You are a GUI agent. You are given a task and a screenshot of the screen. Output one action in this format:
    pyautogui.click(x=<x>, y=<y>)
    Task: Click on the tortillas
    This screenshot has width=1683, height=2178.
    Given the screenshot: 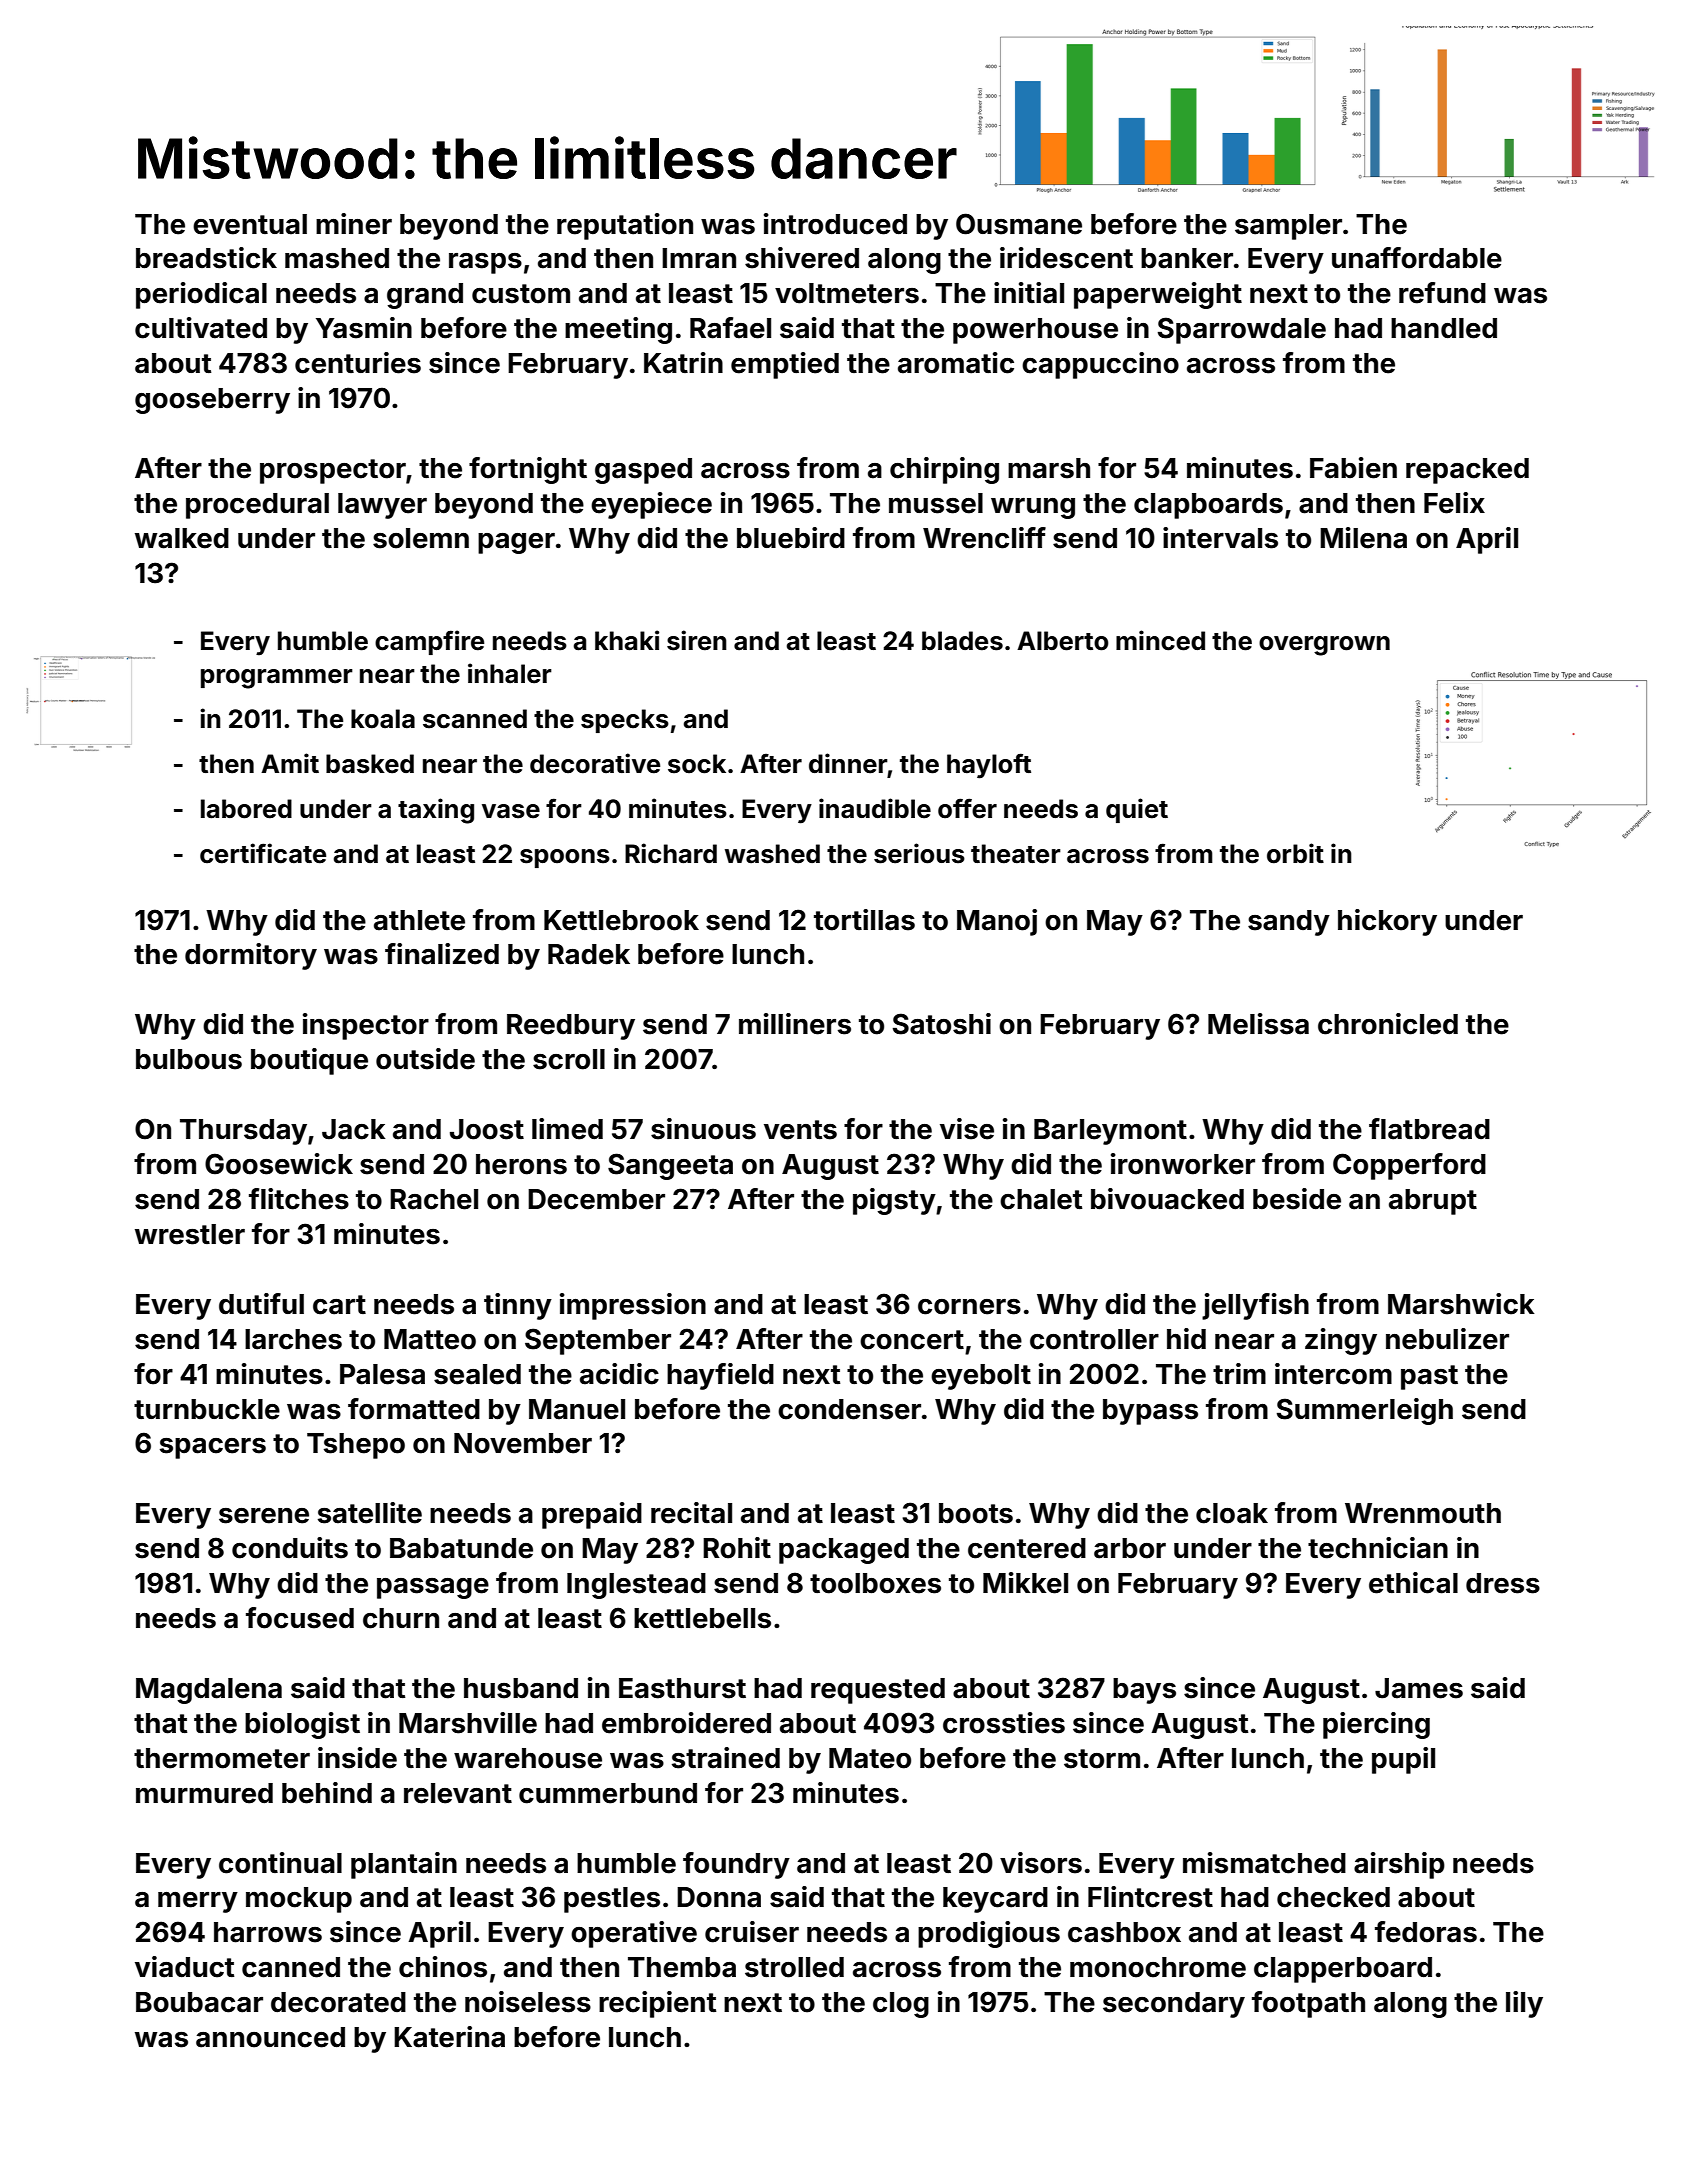 What is the action you would take?
    pyautogui.click(x=864, y=920)
